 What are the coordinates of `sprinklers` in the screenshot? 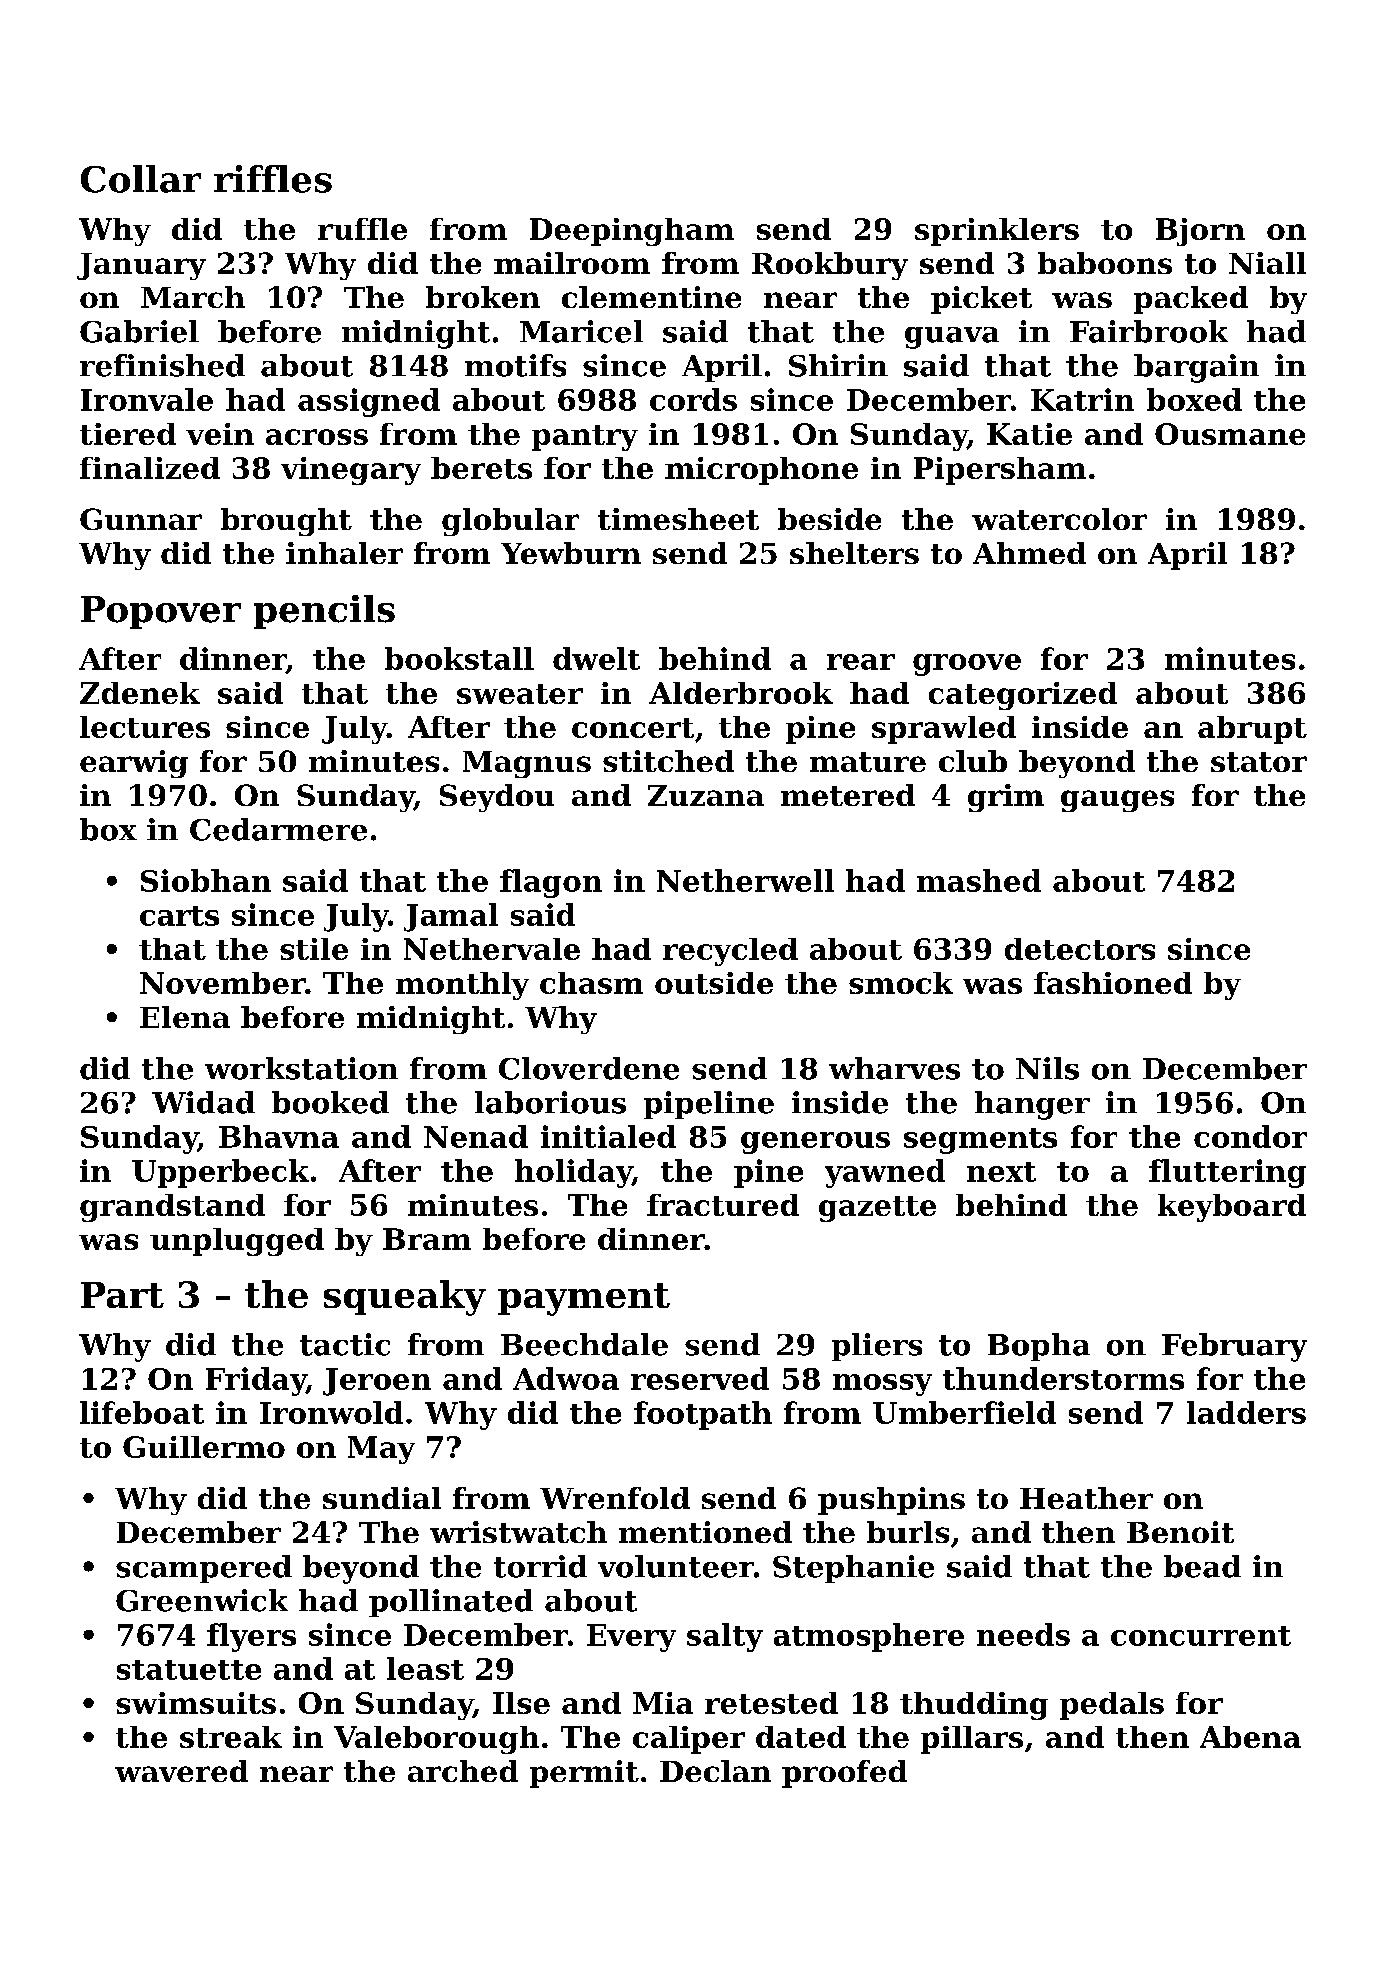 It's located at (997, 232).
